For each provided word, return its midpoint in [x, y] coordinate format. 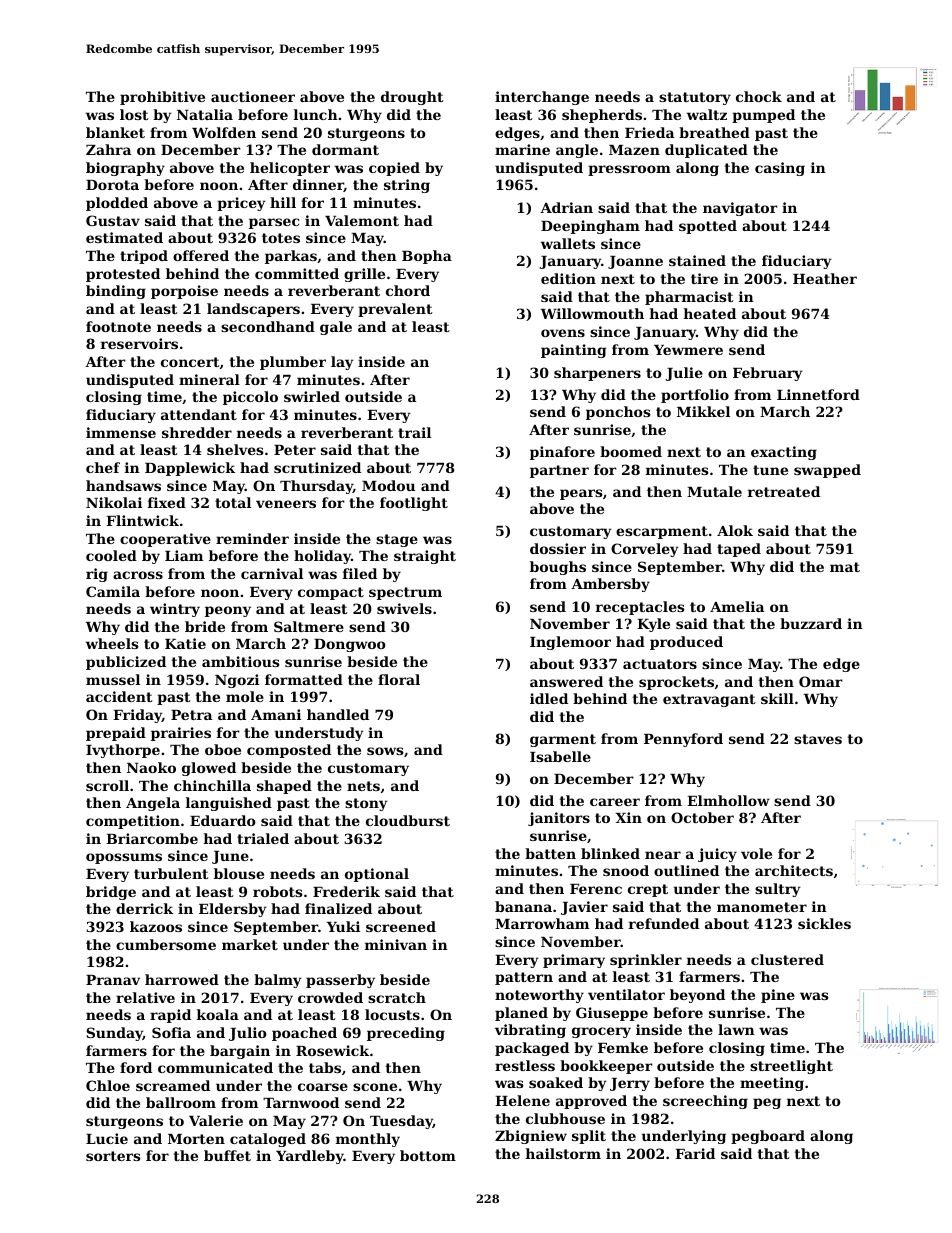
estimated [124, 237]
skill [777, 698]
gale [336, 328]
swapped [827, 471]
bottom [428, 1155]
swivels [404, 608]
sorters [113, 1156]
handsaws [123, 485]
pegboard [768, 1137]
